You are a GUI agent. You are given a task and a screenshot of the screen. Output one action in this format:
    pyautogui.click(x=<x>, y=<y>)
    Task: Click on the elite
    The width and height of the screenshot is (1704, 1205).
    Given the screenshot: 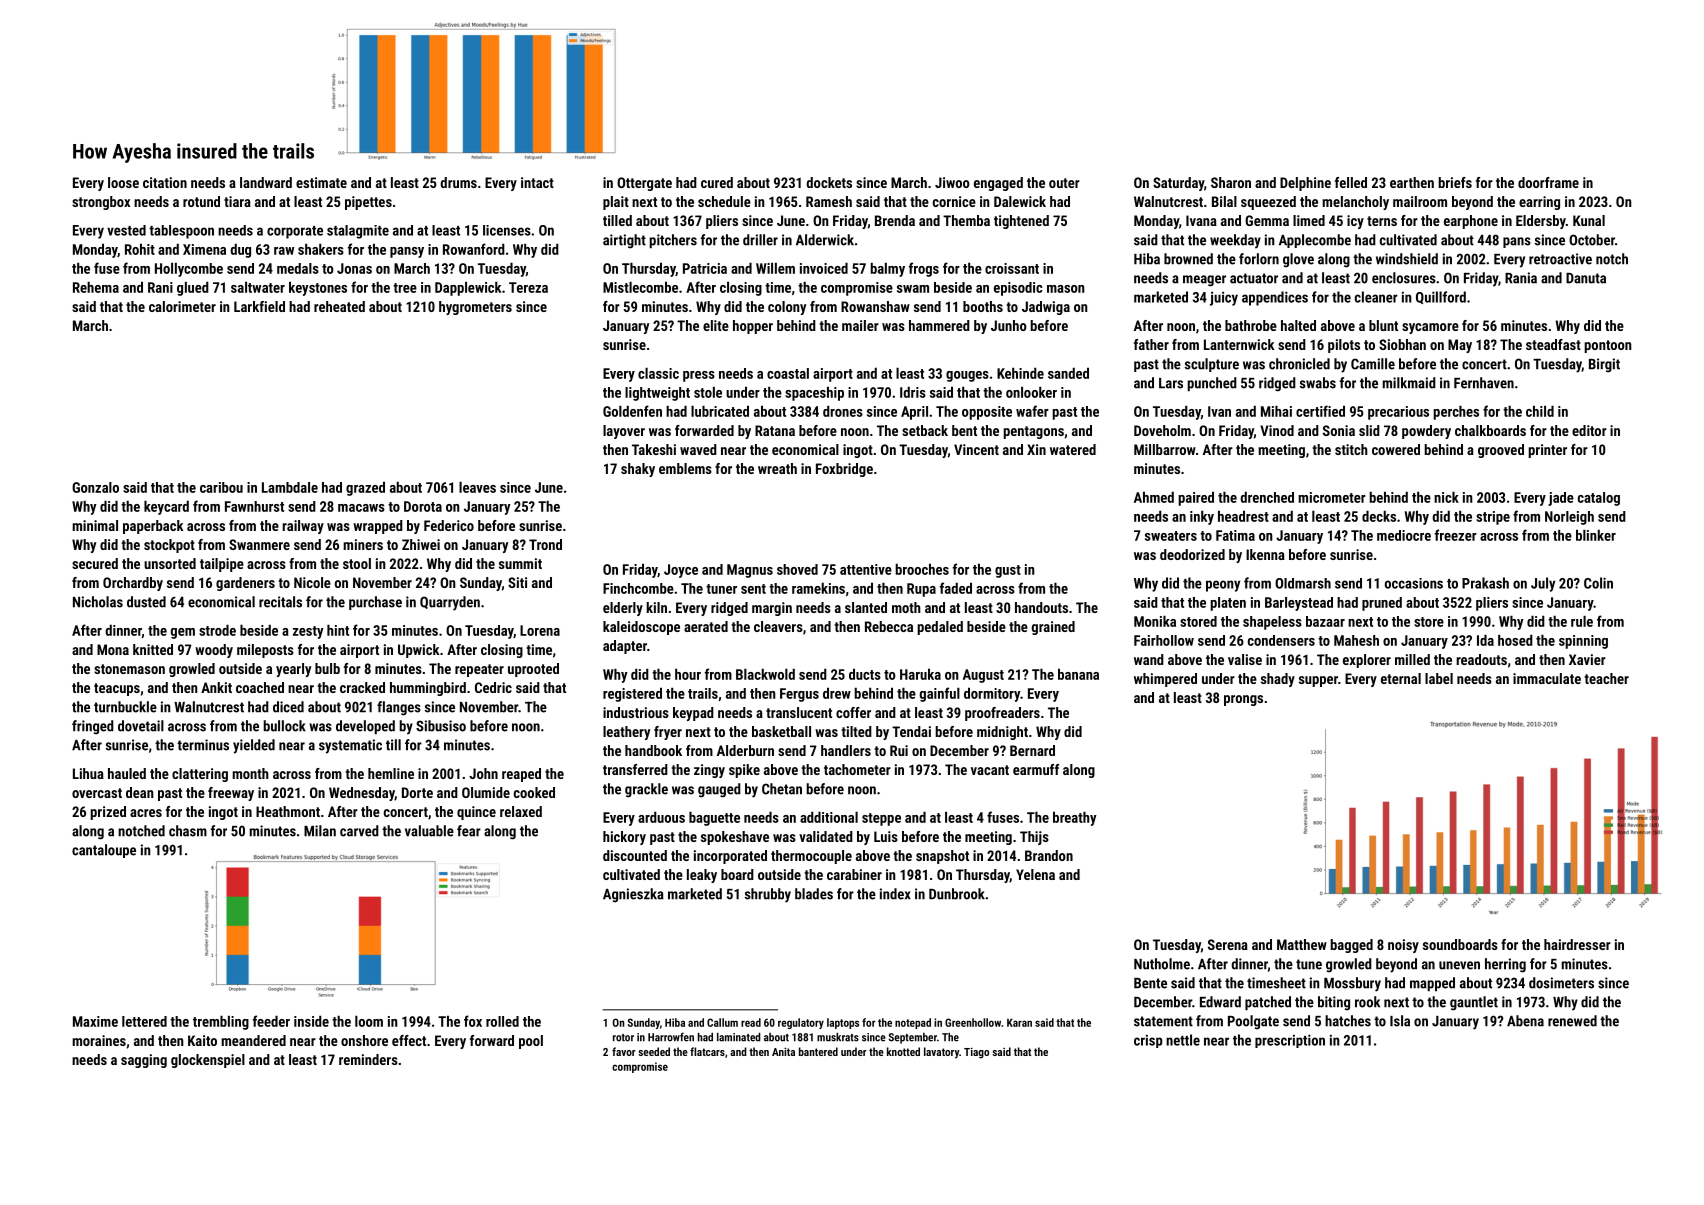 What is the action you would take?
    pyautogui.click(x=716, y=325)
